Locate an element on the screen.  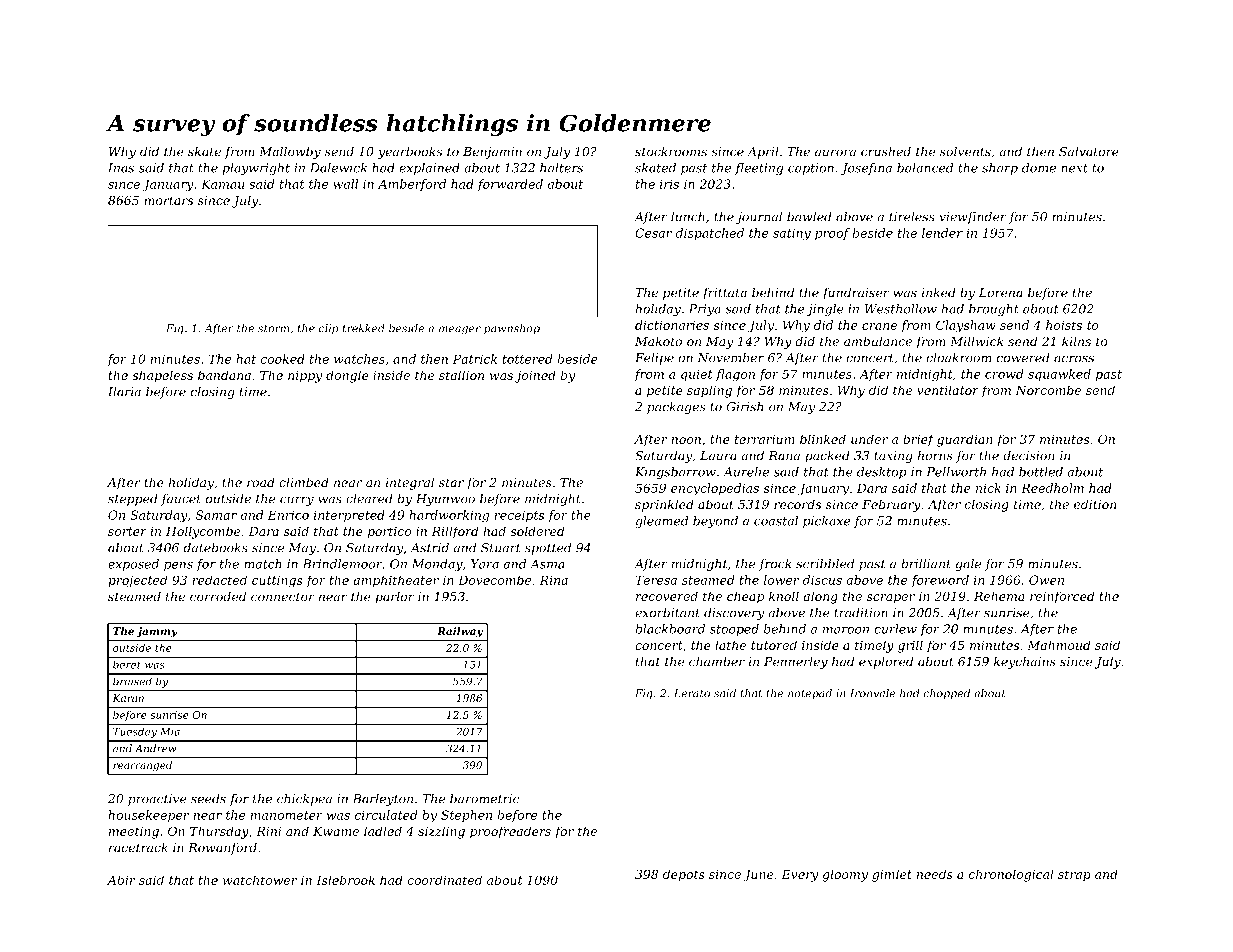
lender is located at coordinates (942, 233).
